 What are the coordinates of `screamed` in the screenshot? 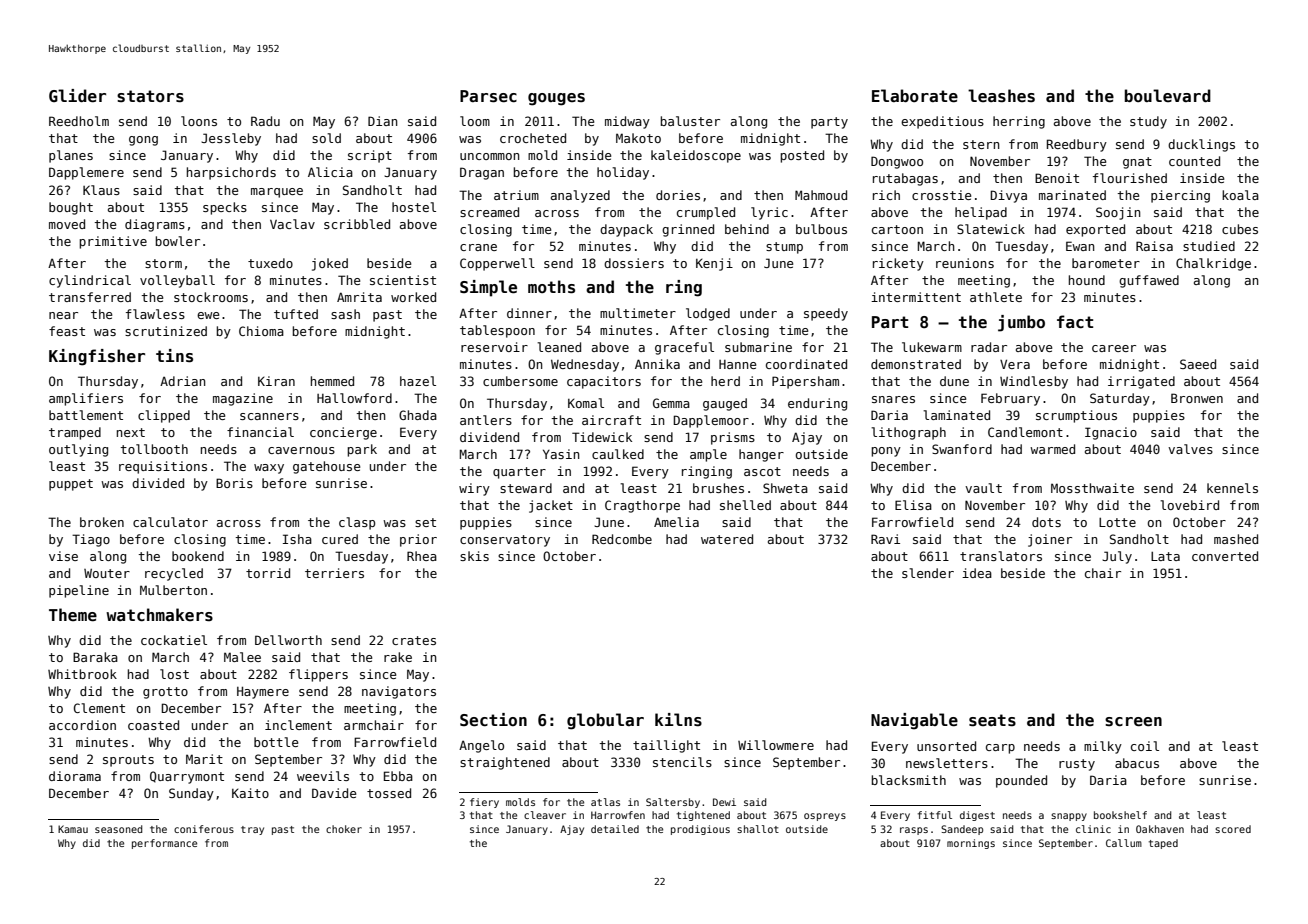 It's located at (489, 212).
